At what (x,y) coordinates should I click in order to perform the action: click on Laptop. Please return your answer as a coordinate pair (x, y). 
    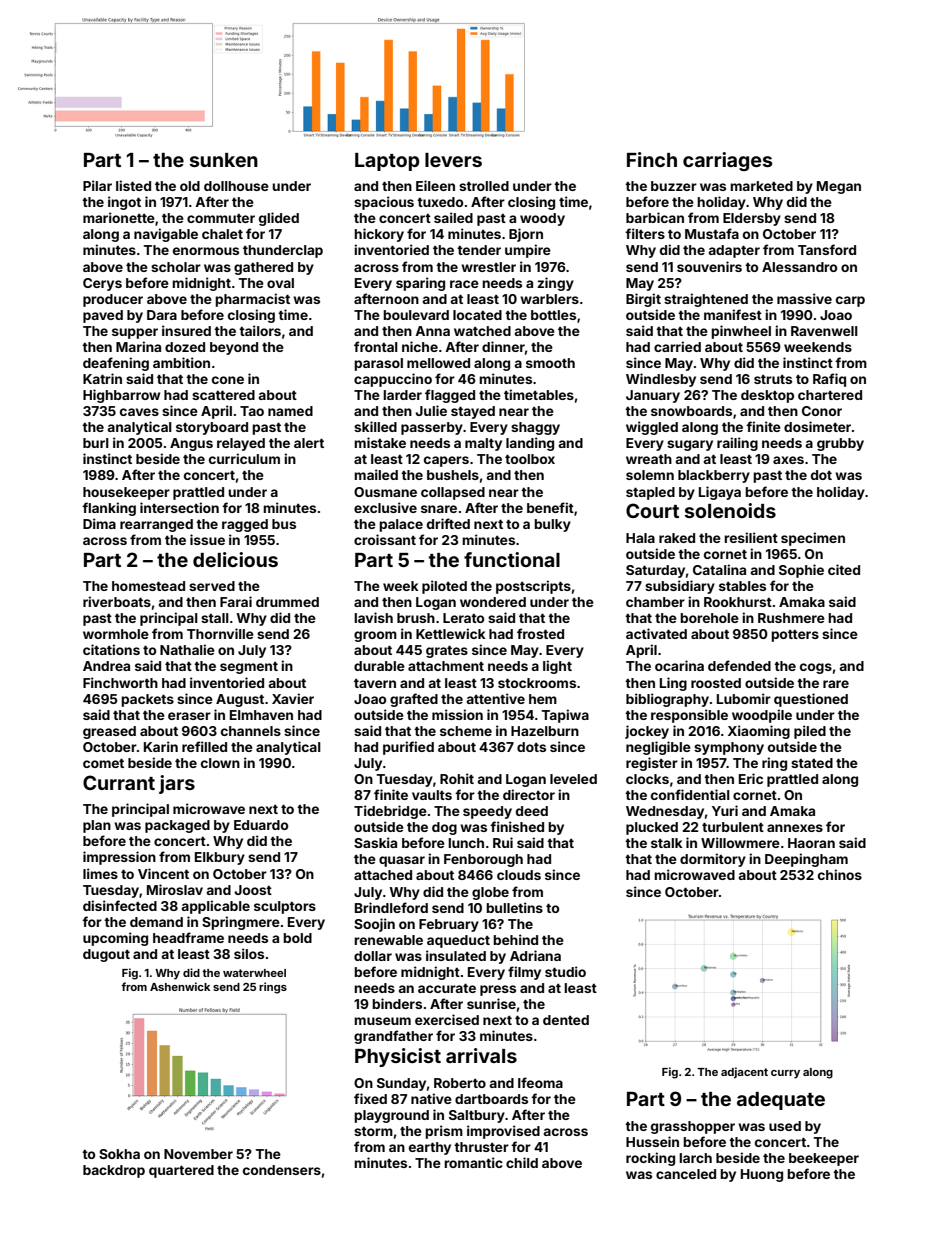
    Looking at the image, I should click on (387, 162).
